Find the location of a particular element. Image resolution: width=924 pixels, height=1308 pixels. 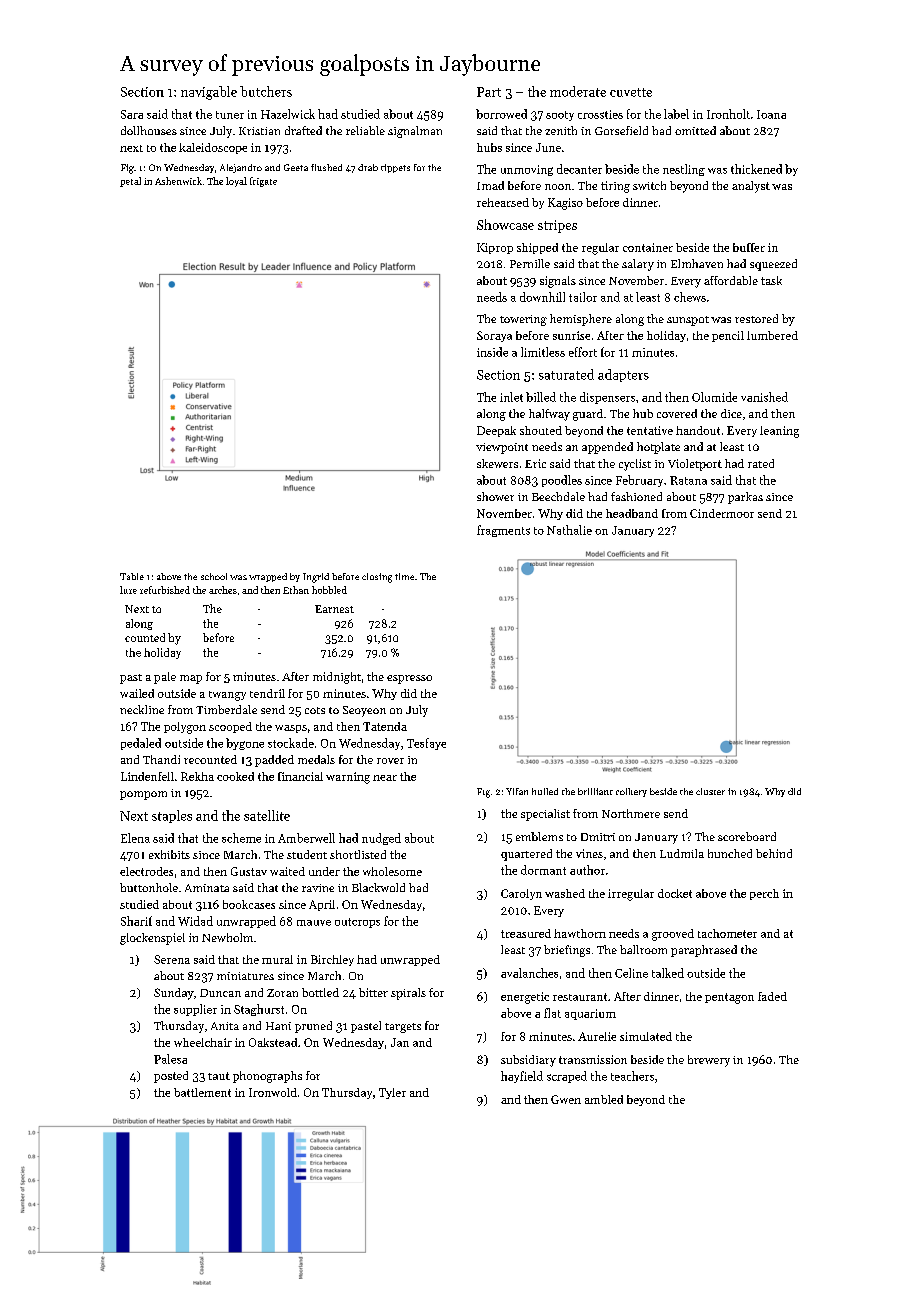

bitter is located at coordinates (373, 992).
